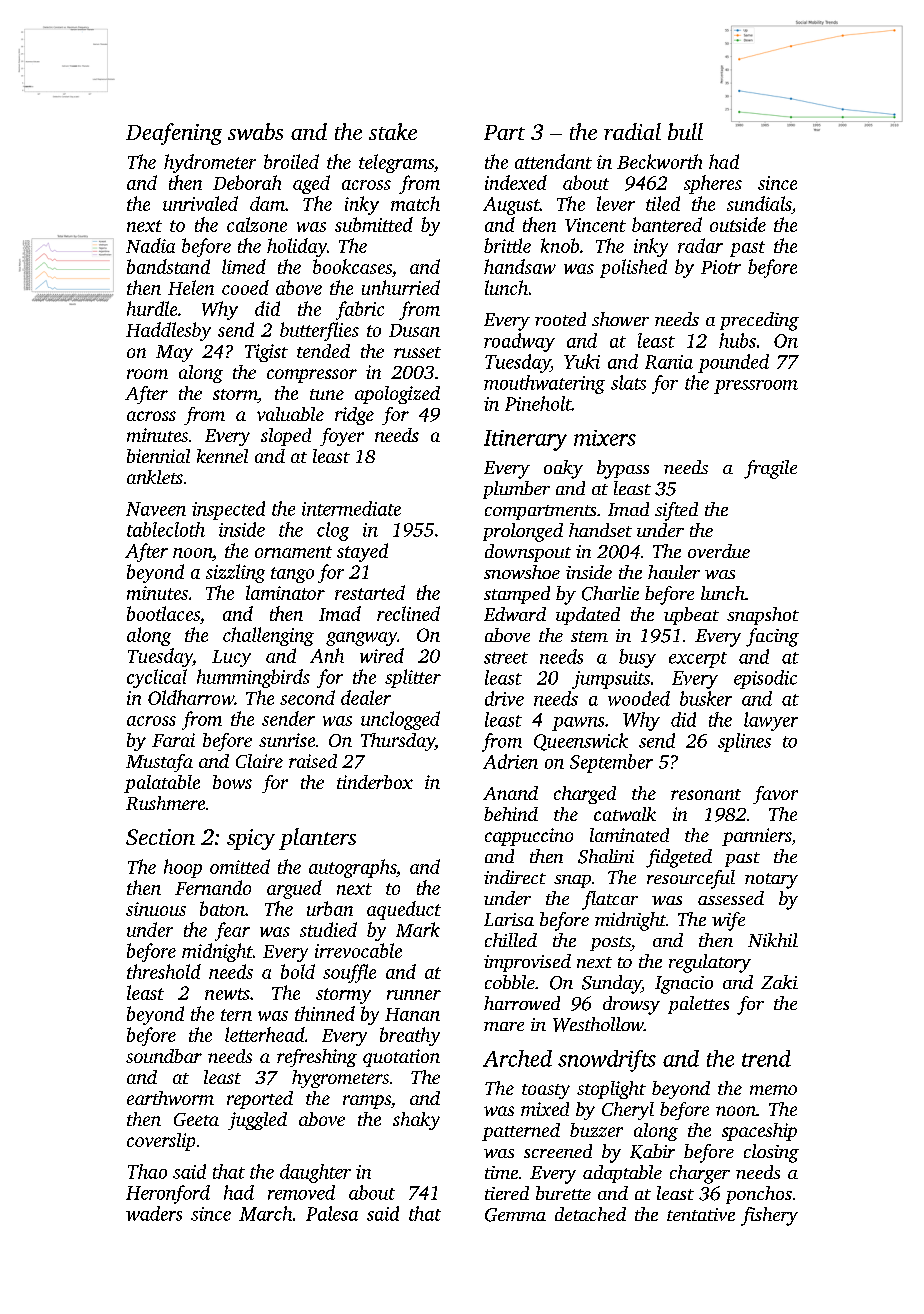 The width and height of the screenshot is (924, 1314). What do you see at coordinates (414, 995) in the screenshot?
I see `runner` at bounding box center [414, 995].
